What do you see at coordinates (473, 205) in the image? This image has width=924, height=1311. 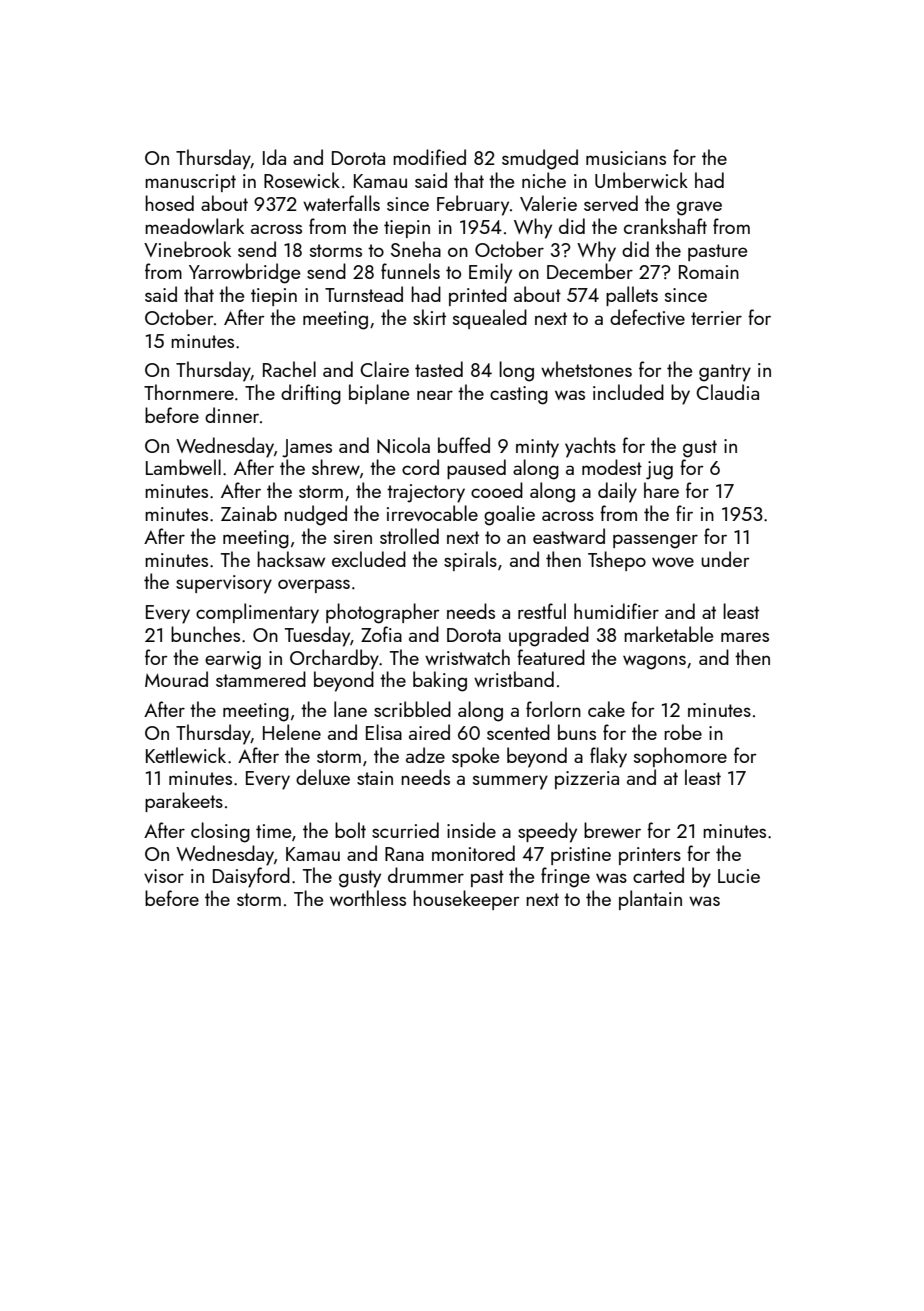 I see `February` at bounding box center [473, 205].
